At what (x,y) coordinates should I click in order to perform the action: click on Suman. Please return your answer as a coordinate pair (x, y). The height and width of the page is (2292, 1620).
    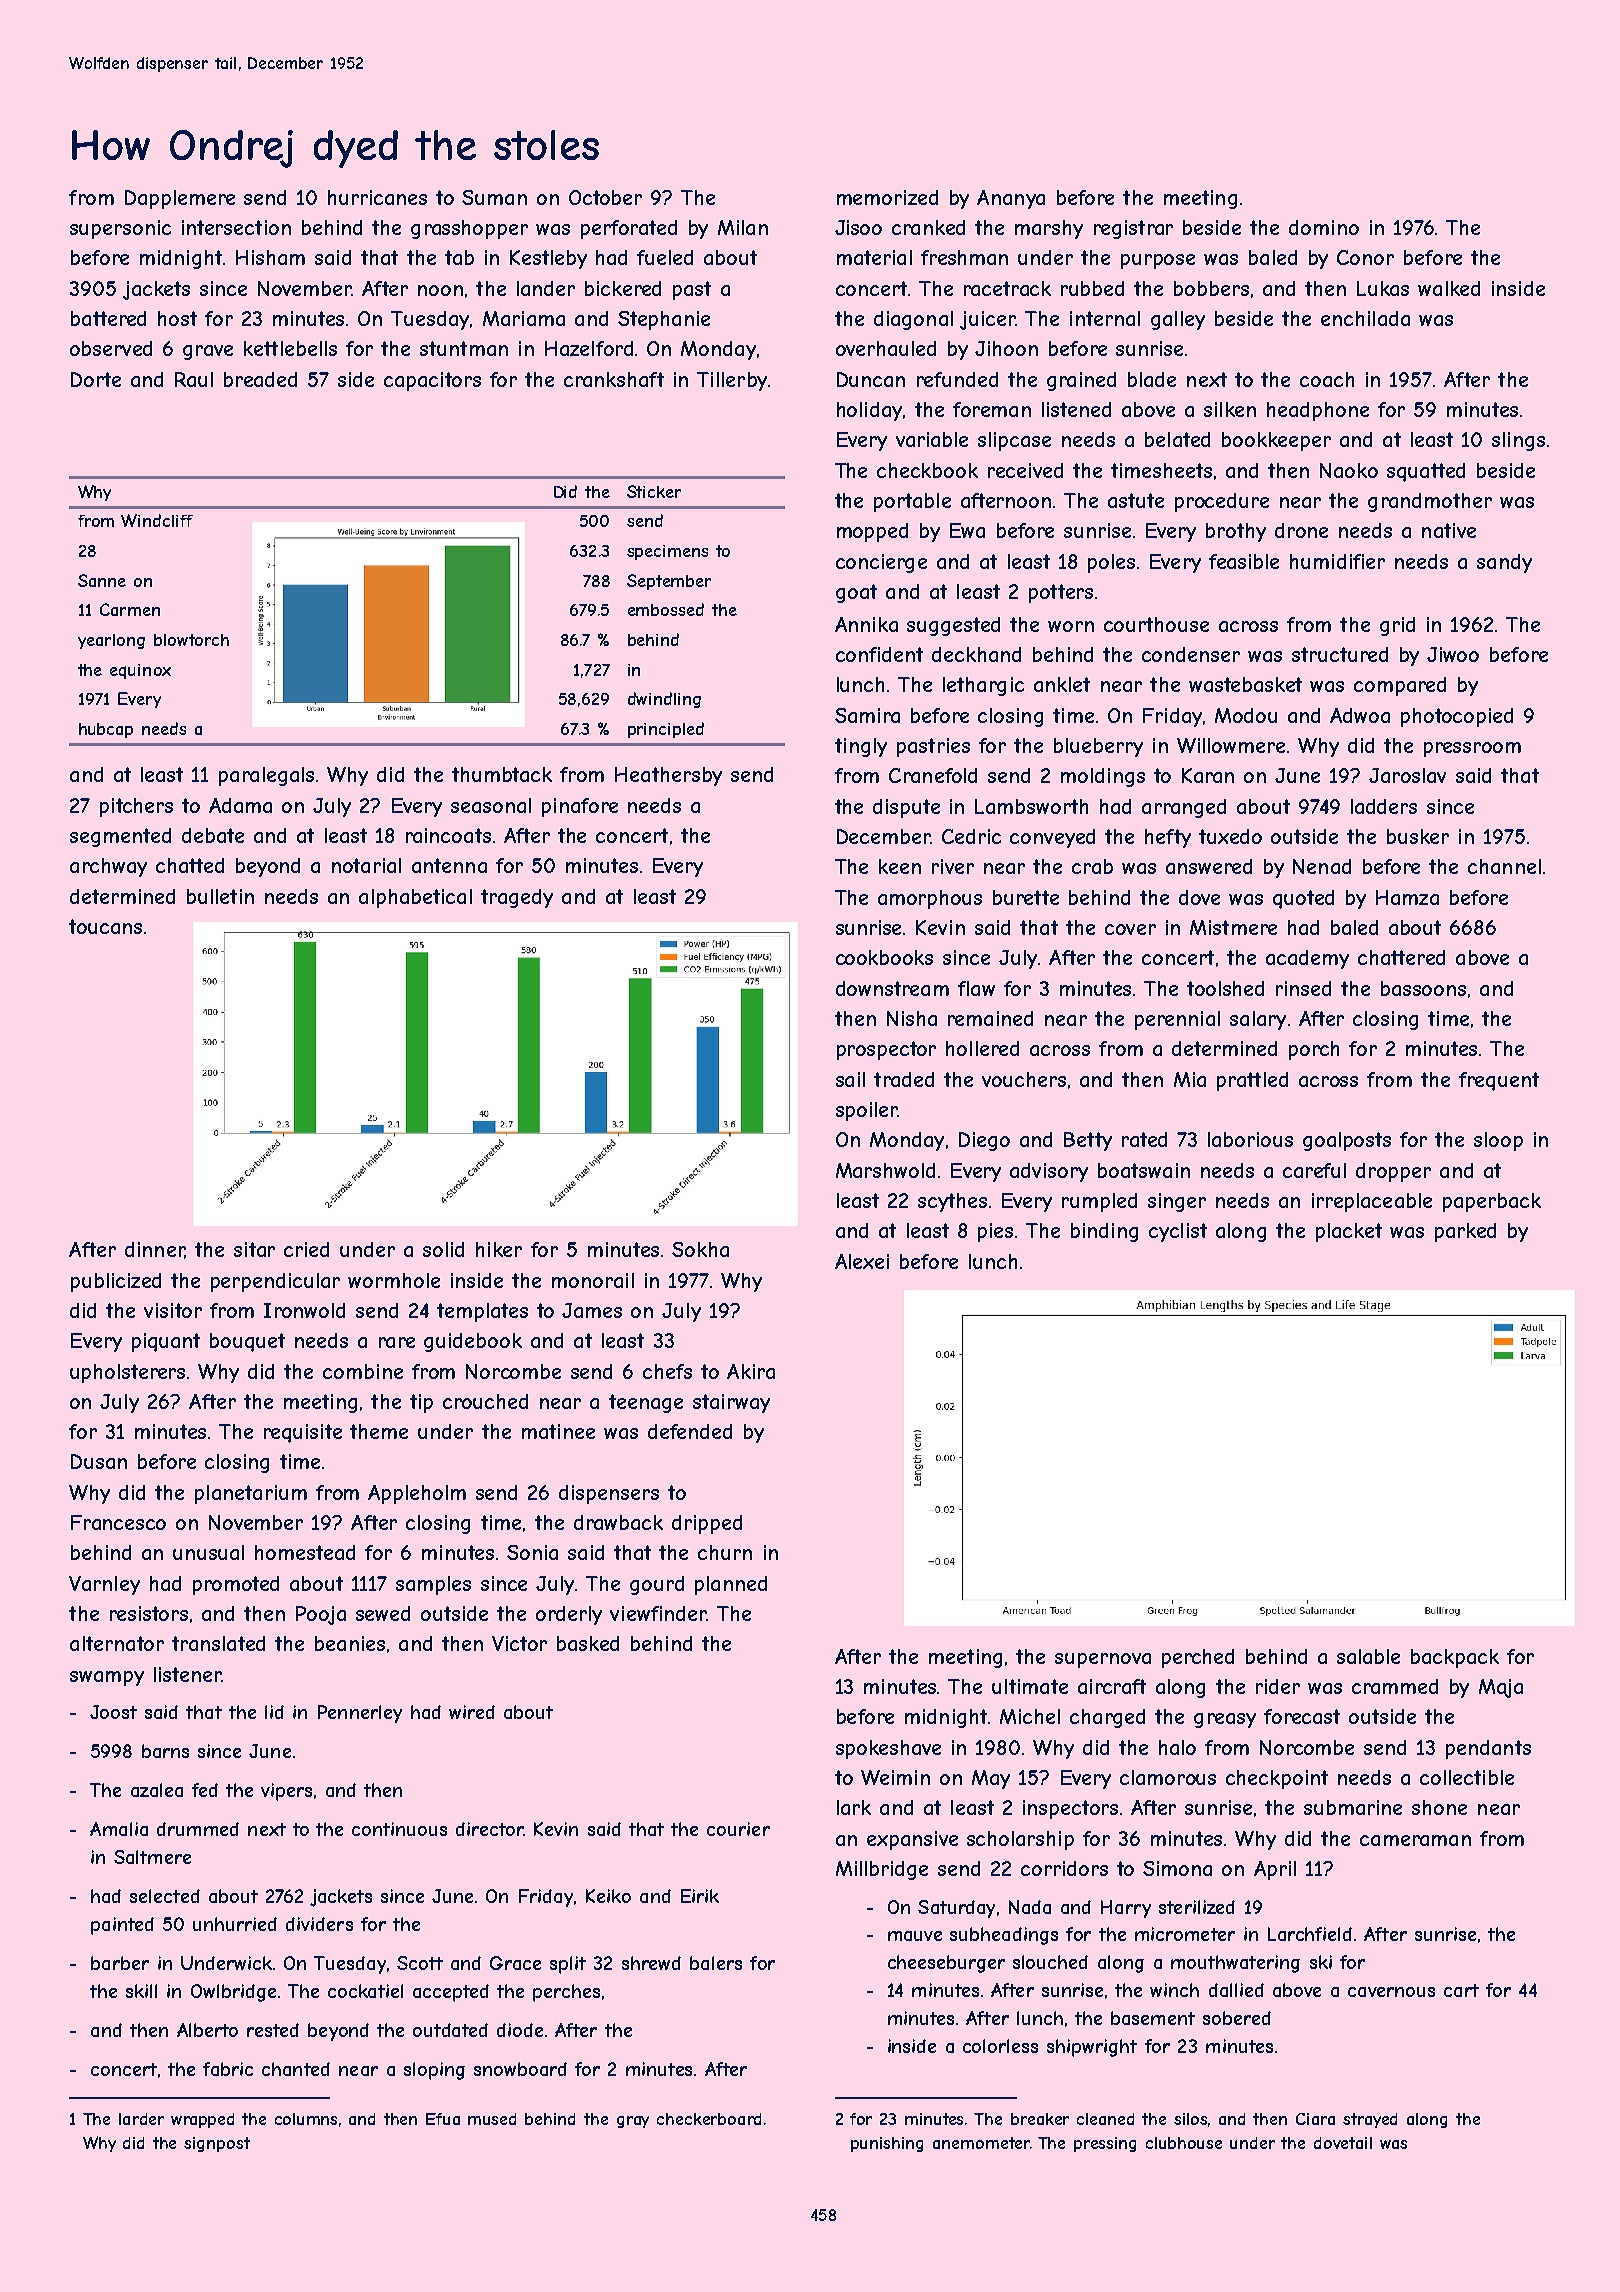
    Looking at the image, I should click on (494, 197).
